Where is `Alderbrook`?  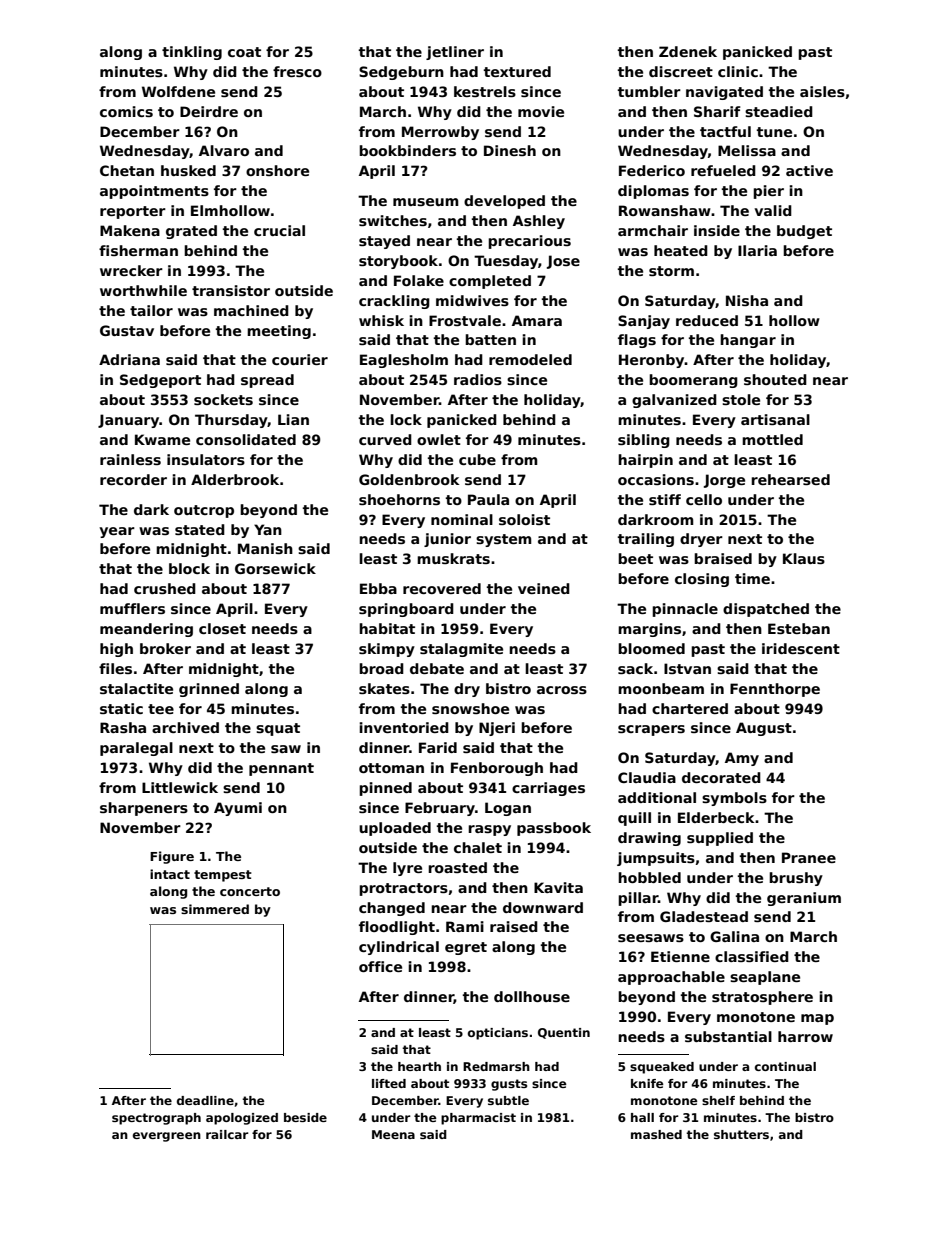 Alderbrook is located at coordinates (235, 479).
